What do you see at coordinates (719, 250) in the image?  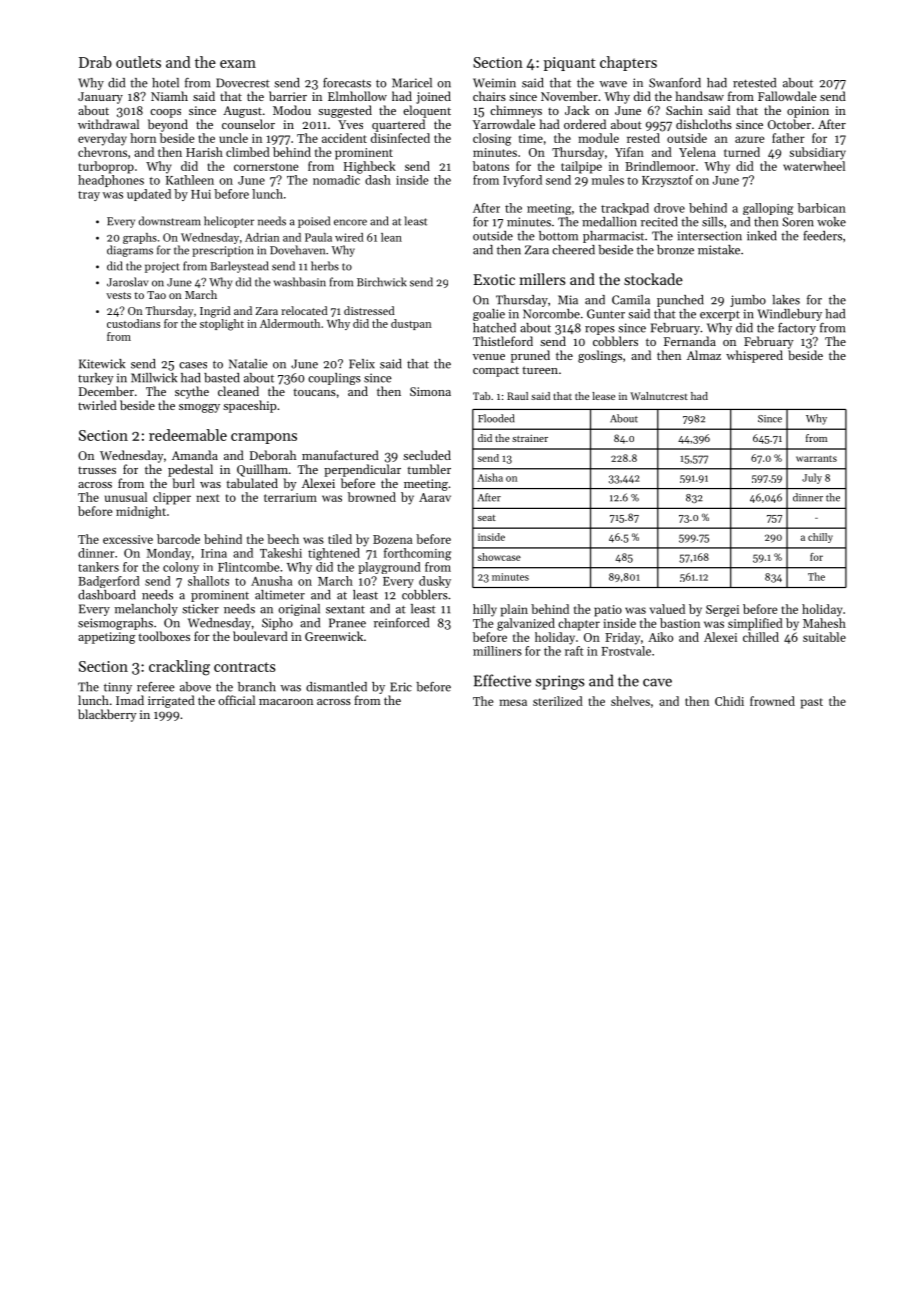 I see `mistake` at bounding box center [719, 250].
